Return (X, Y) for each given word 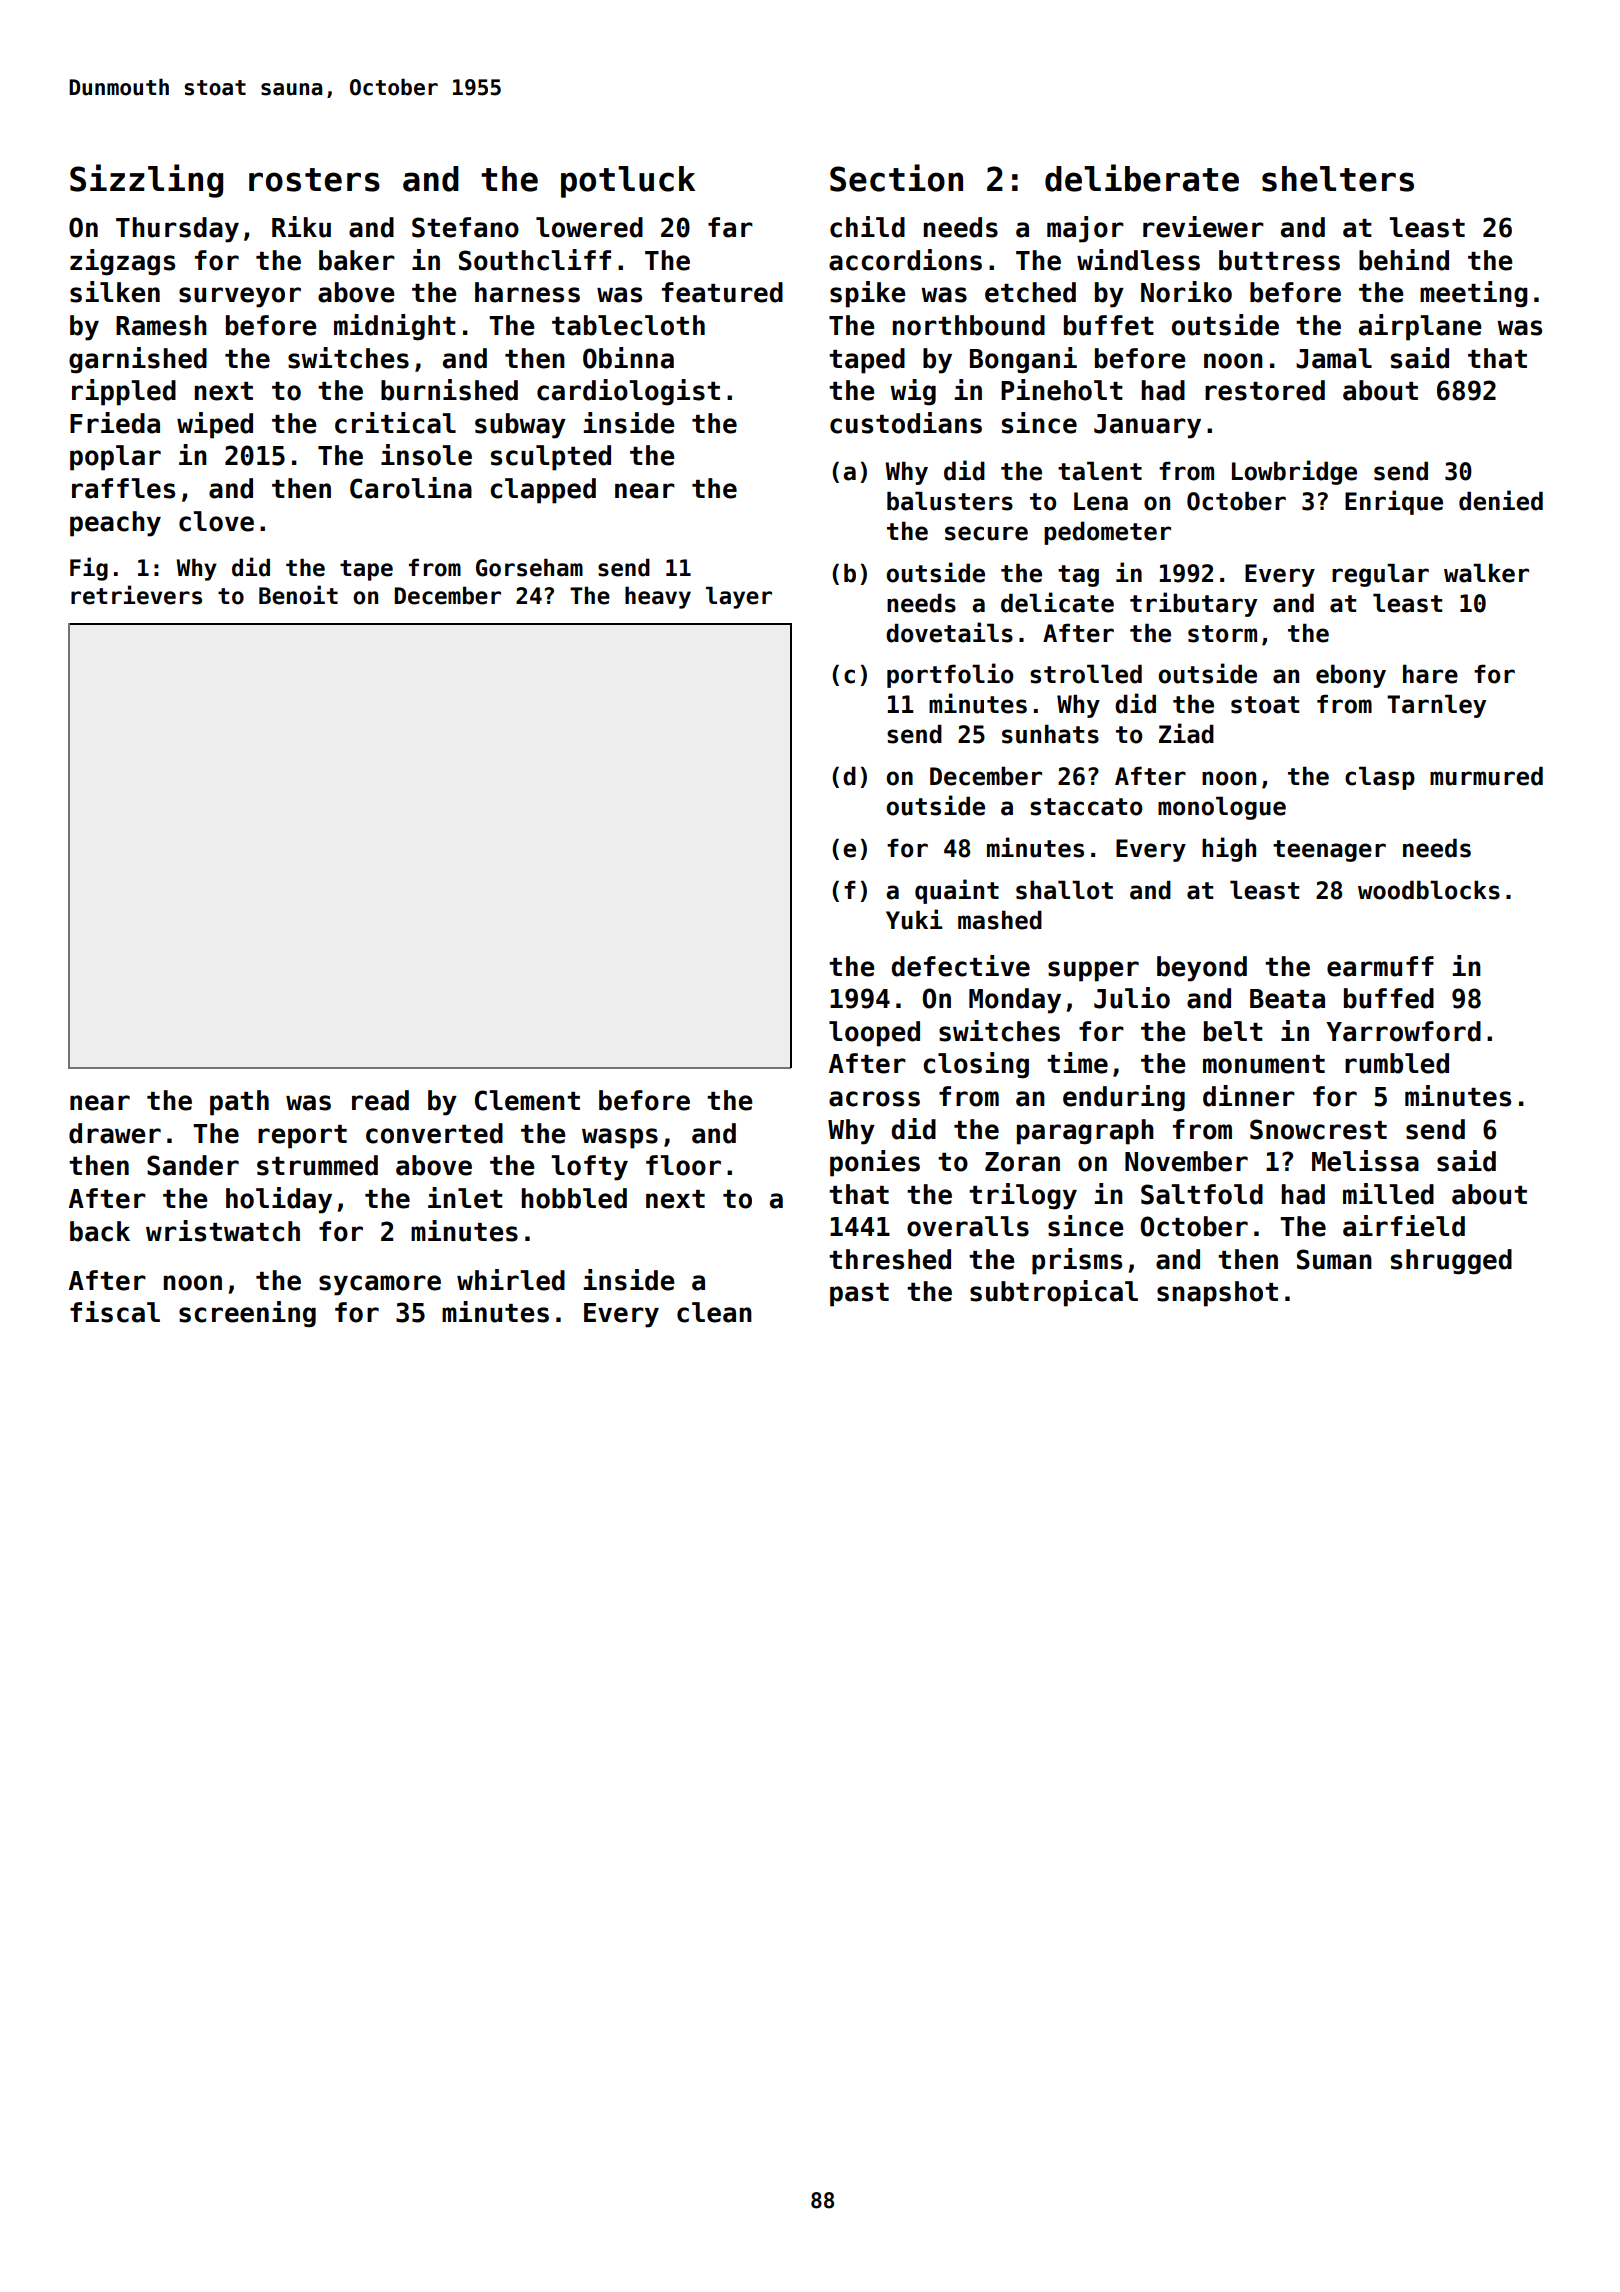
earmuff (1380, 966)
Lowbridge (1294, 472)
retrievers (136, 595)
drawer (115, 1133)
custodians (906, 423)
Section (896, 178)
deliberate (1142, 178)
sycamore (380, 1285)
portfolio (950, 675)
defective (960, 966)
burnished (449, 390)
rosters (314, 180)
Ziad (1186, 733)
